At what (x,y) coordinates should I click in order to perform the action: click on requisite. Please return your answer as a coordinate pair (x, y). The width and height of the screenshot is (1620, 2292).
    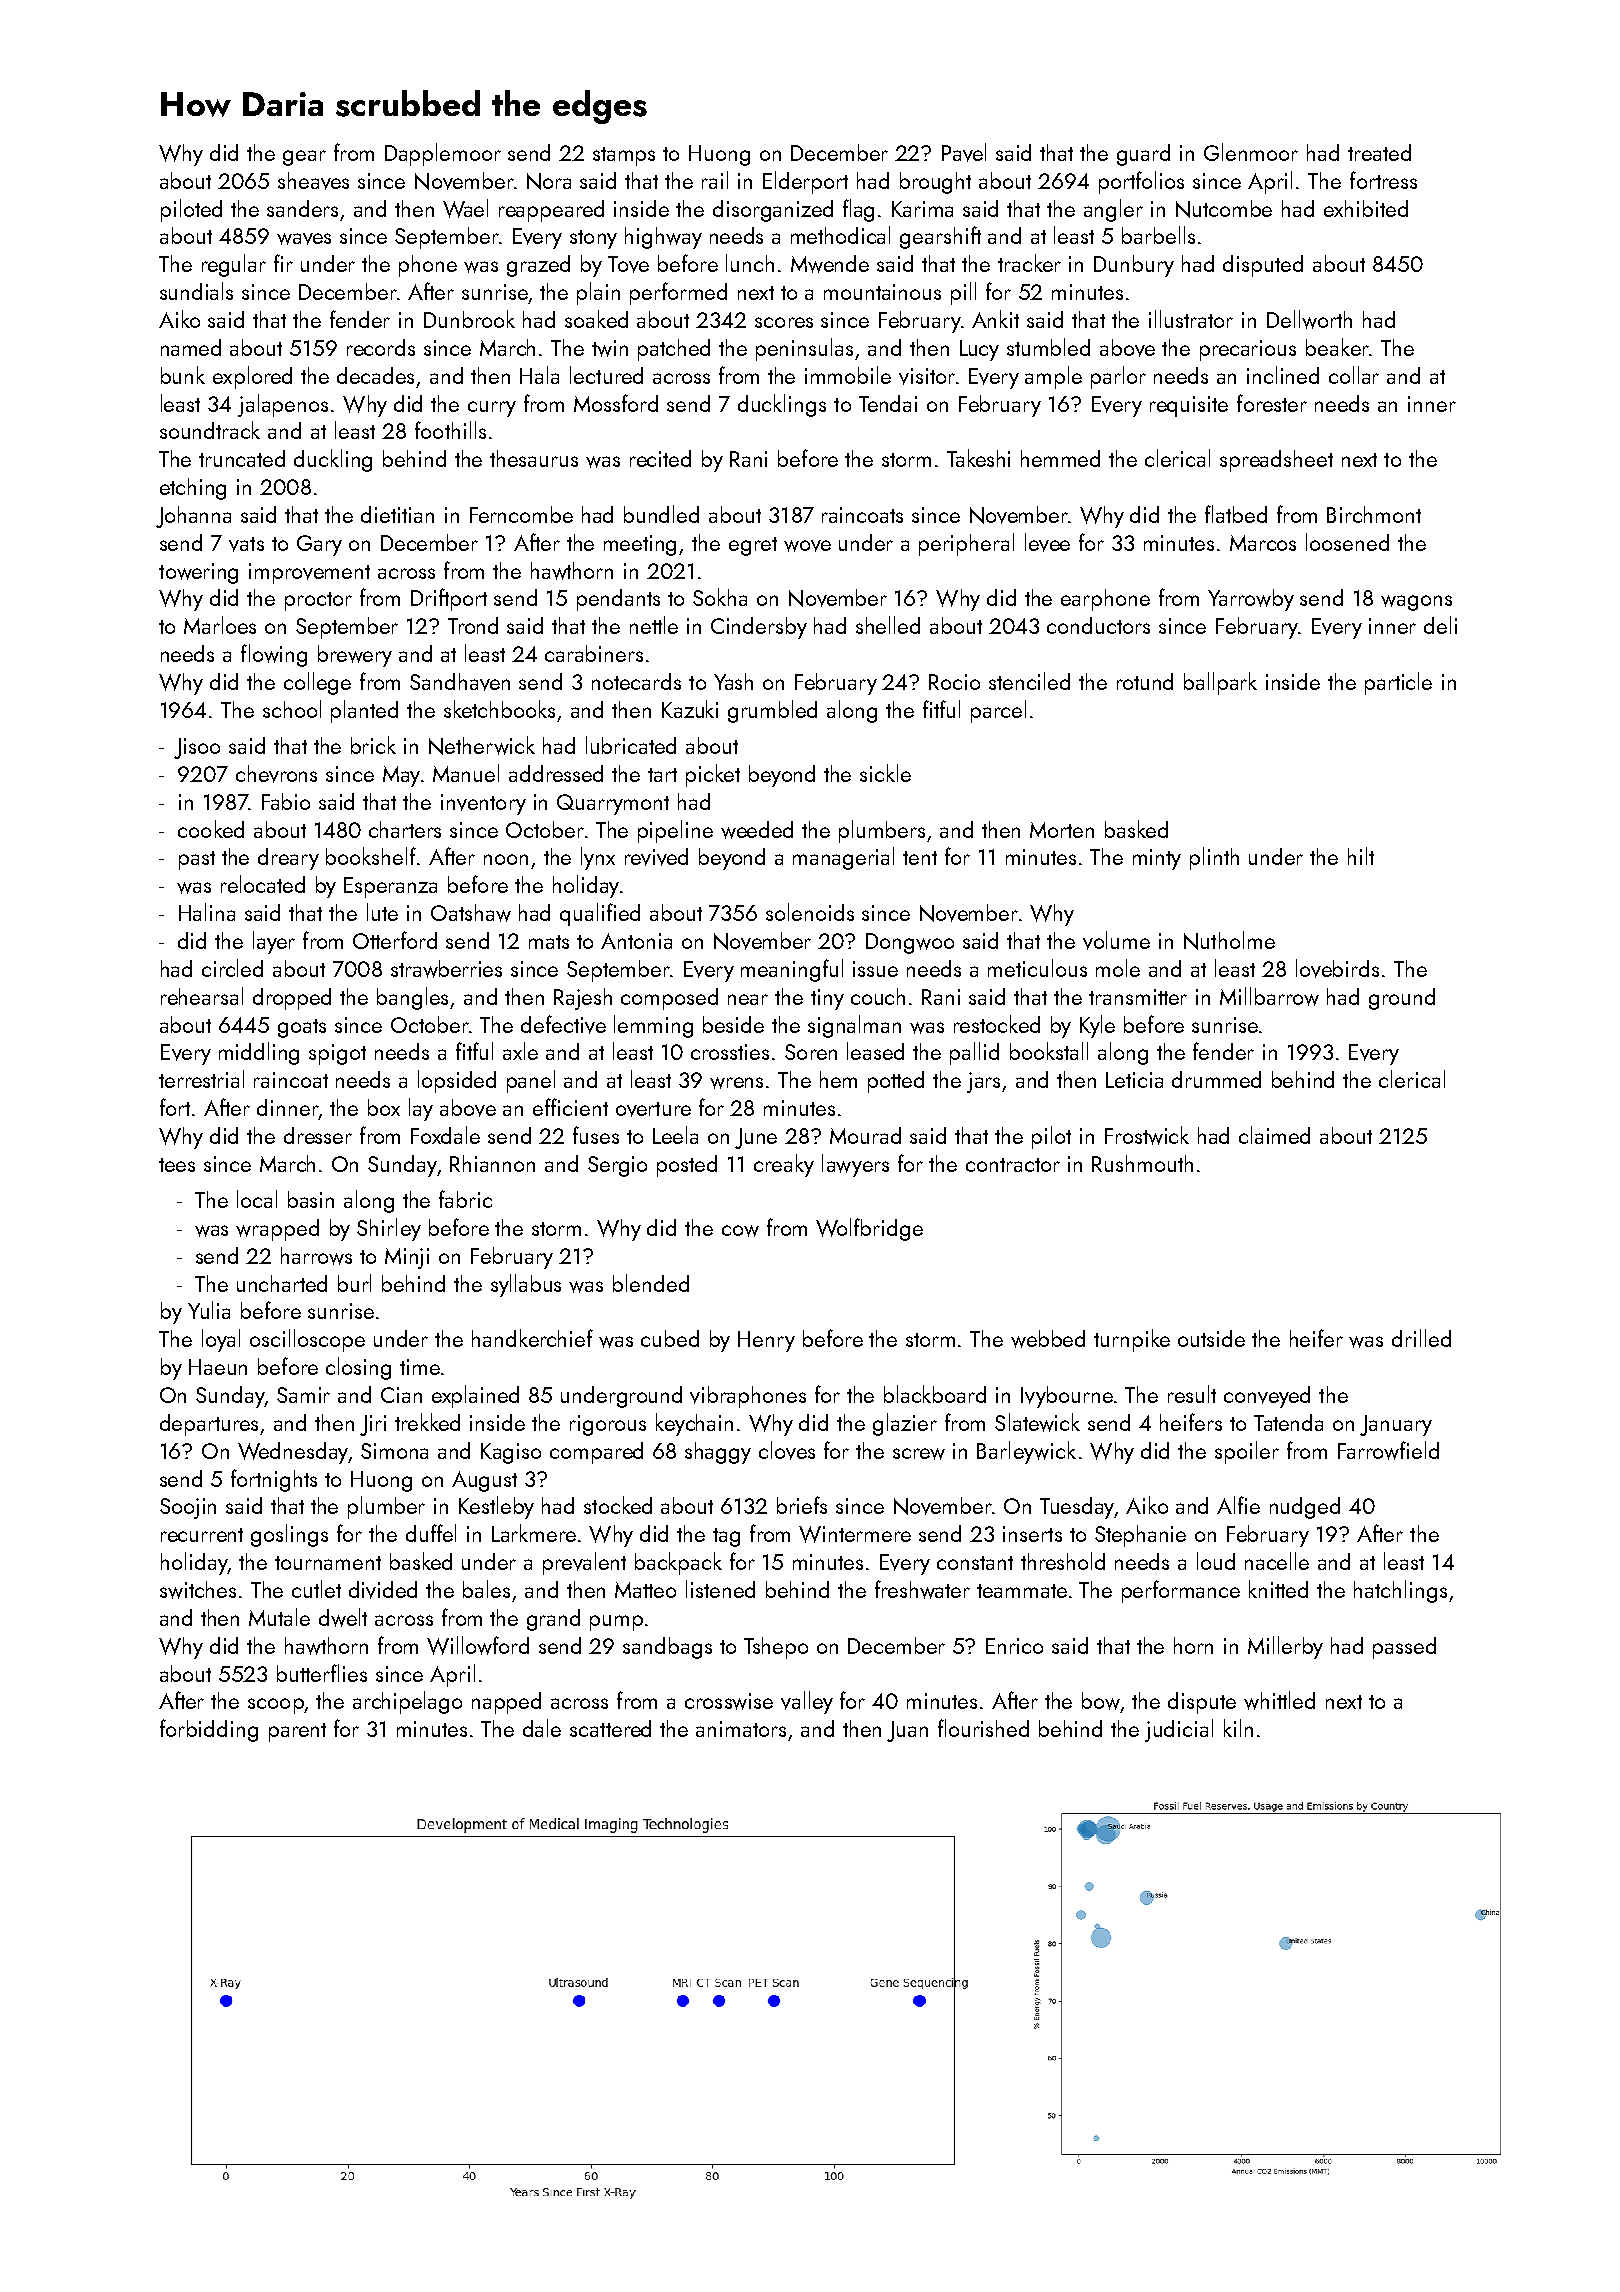
    Looking at the image, I should click on (1189, 406).
